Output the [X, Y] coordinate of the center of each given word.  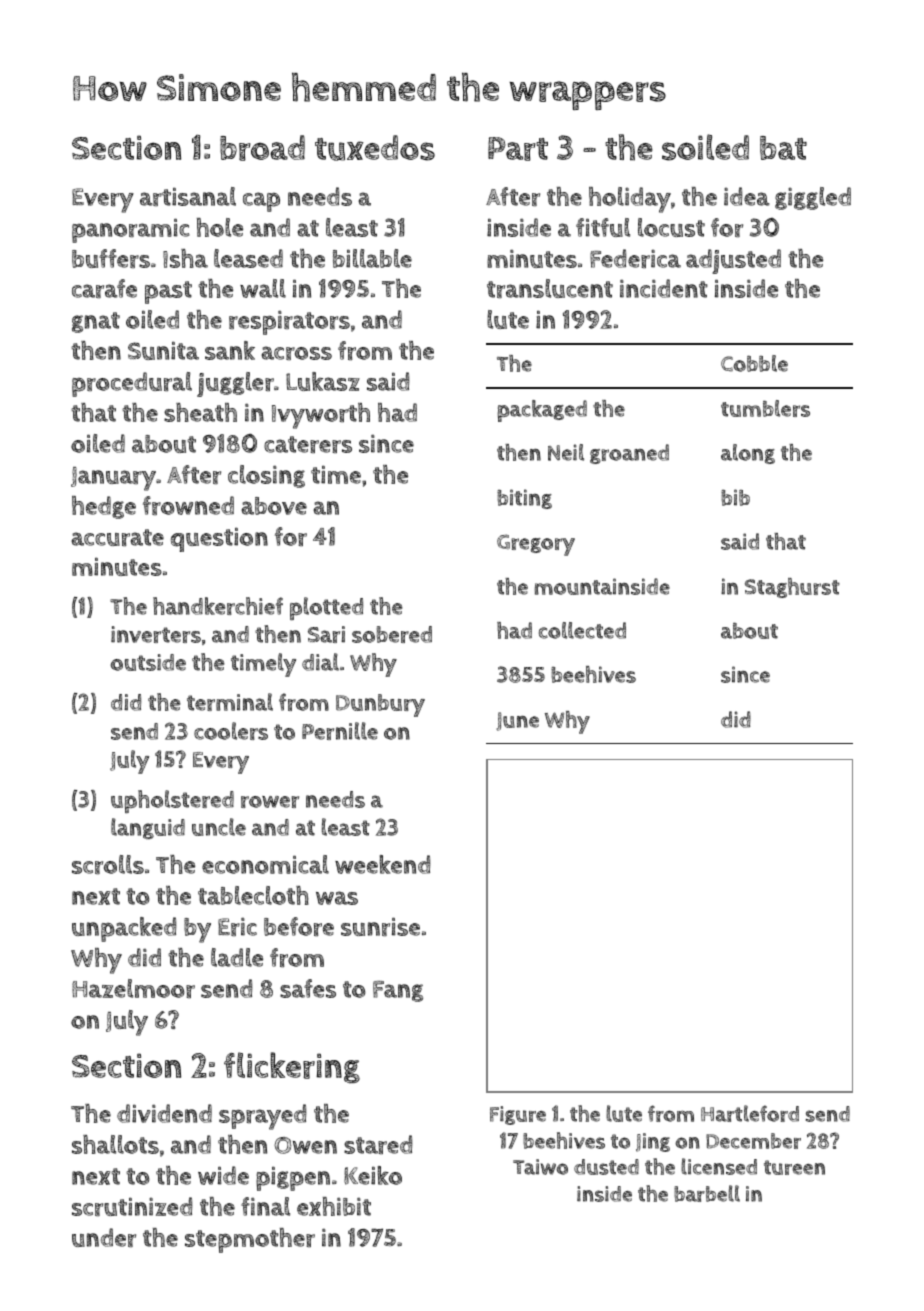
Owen [305, 1145]
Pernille [340, 731]
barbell [707, 1193]
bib [735, 497]
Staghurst [792, 588]
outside [148, 662]
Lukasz [323, 381]
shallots [115, 1144]
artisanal [188, 196]
